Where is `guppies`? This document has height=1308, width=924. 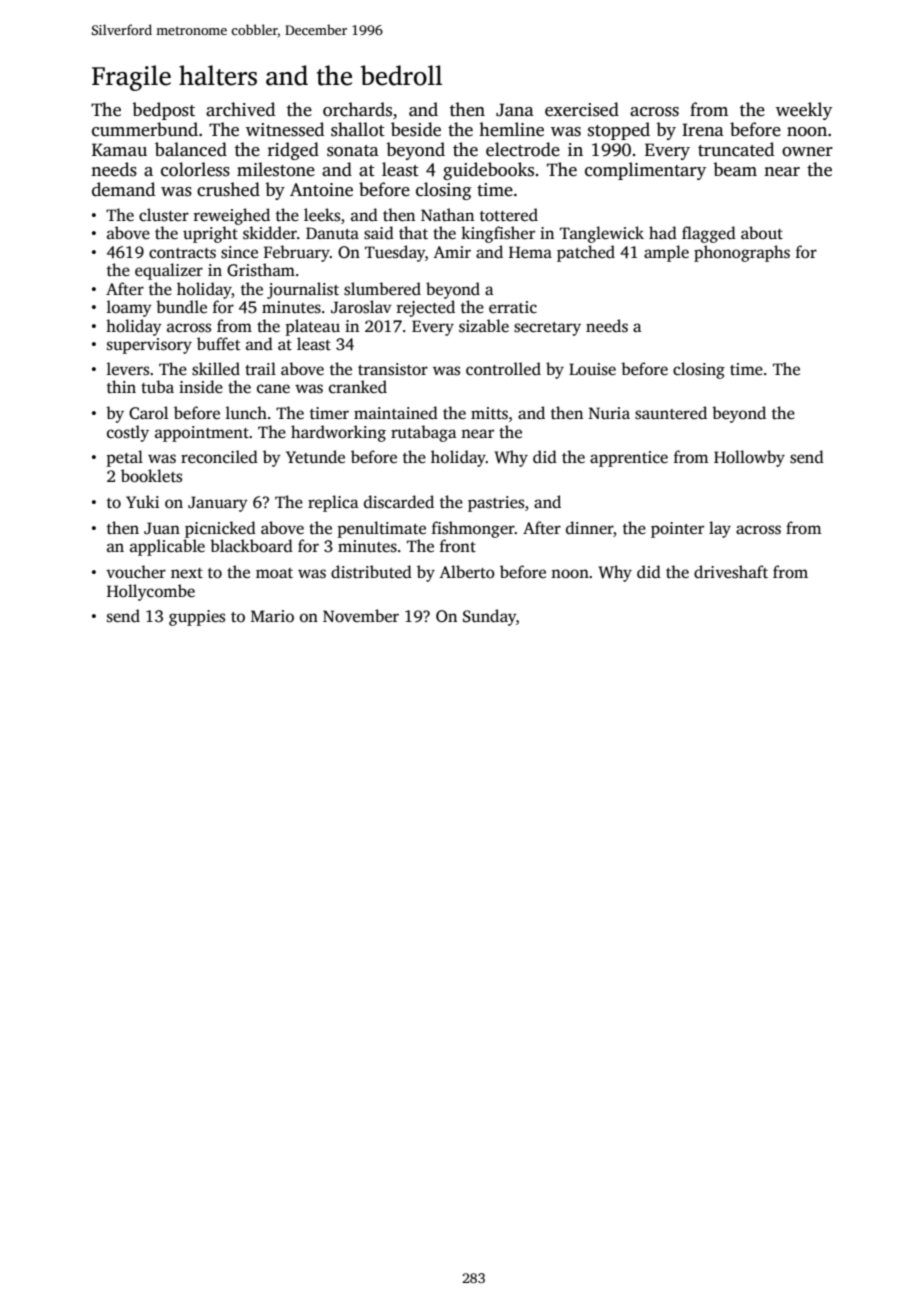
guppies is located at coordinates (197, 618).
